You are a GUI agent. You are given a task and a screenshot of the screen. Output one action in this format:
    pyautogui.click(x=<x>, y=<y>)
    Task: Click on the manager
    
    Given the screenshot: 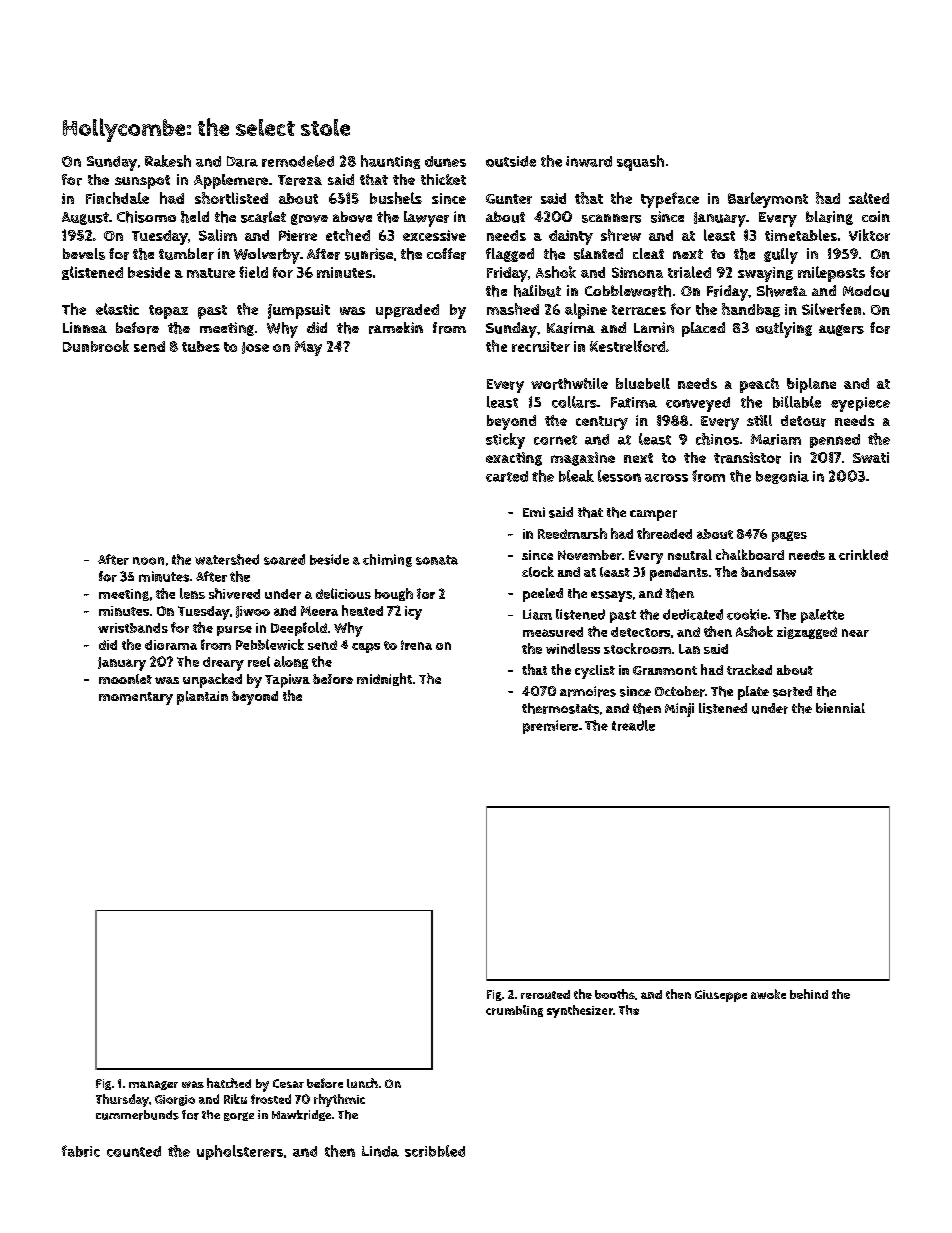 What is the action you would take?
    pyautogui.click(x=153, y=1085)
